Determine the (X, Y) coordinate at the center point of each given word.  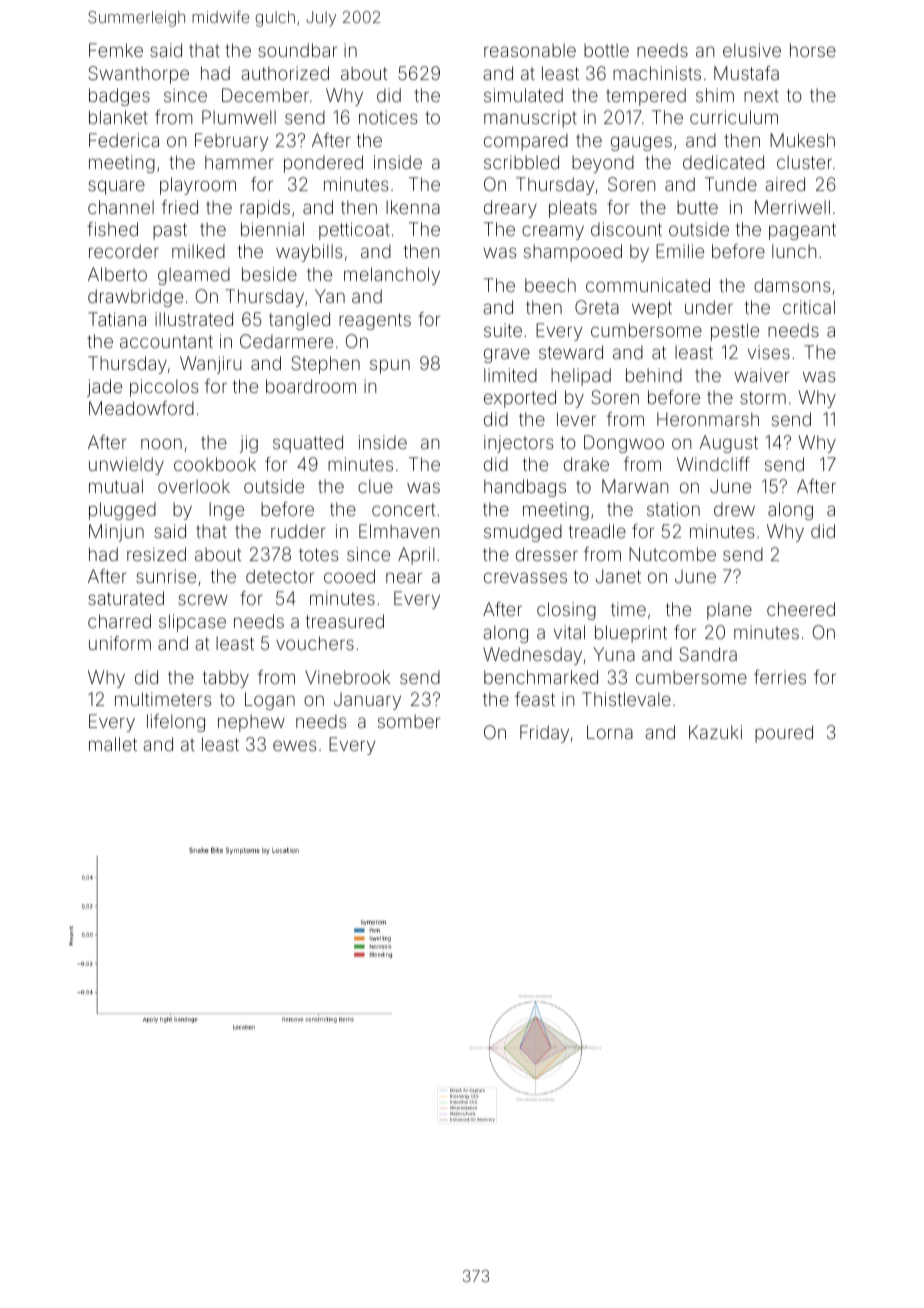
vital (569, 632)
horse (813, 50)
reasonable (530, 50)
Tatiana (117, 319)
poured (784, 734)
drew (734, 509)
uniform (120, 643)
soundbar (297, 50)
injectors (518, 444)
